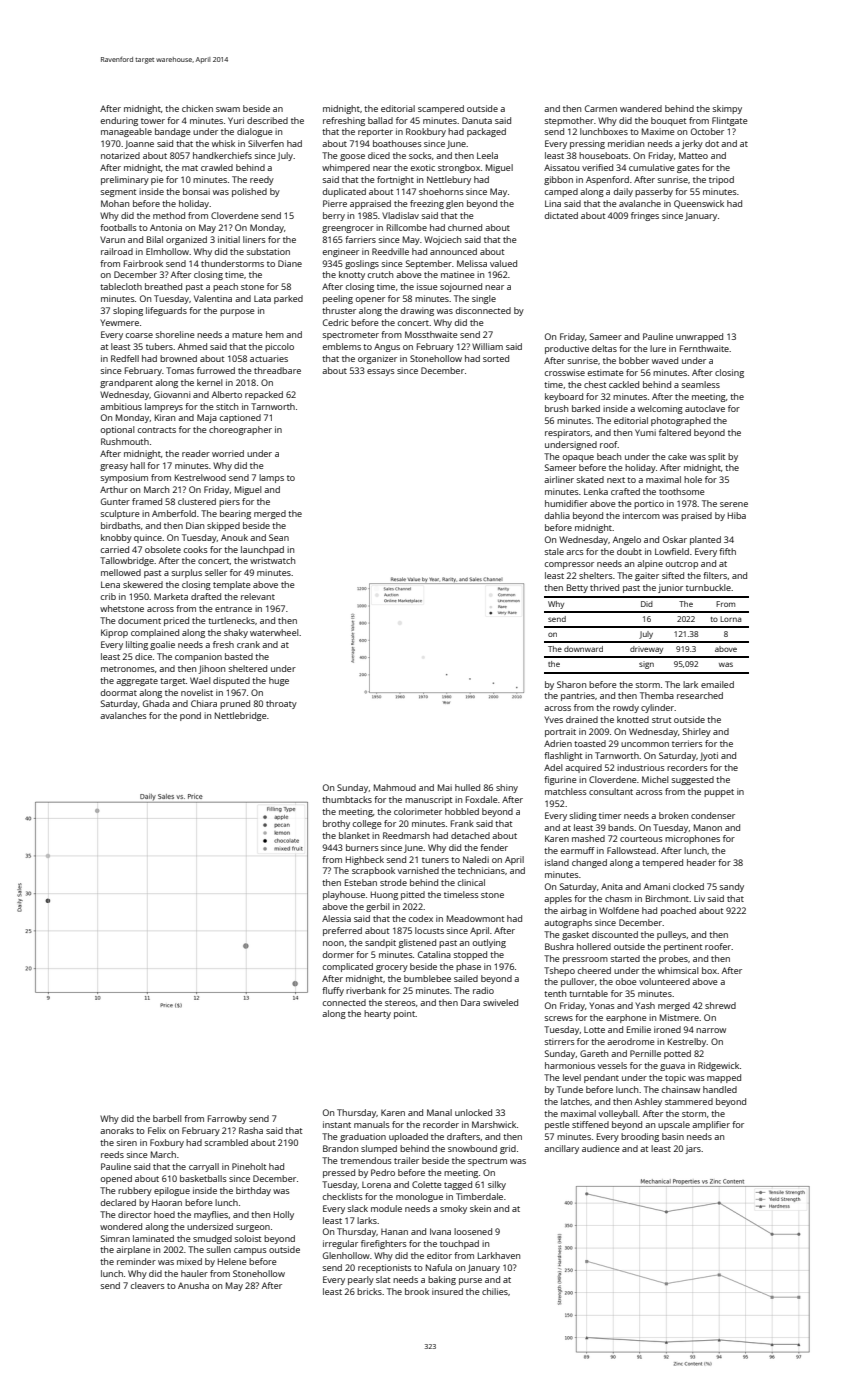 The image size is (849, 1400). What do you see at coordinates (336, 824) in the screenshot?
I see `brothy` at bounding box center [336, 824].
